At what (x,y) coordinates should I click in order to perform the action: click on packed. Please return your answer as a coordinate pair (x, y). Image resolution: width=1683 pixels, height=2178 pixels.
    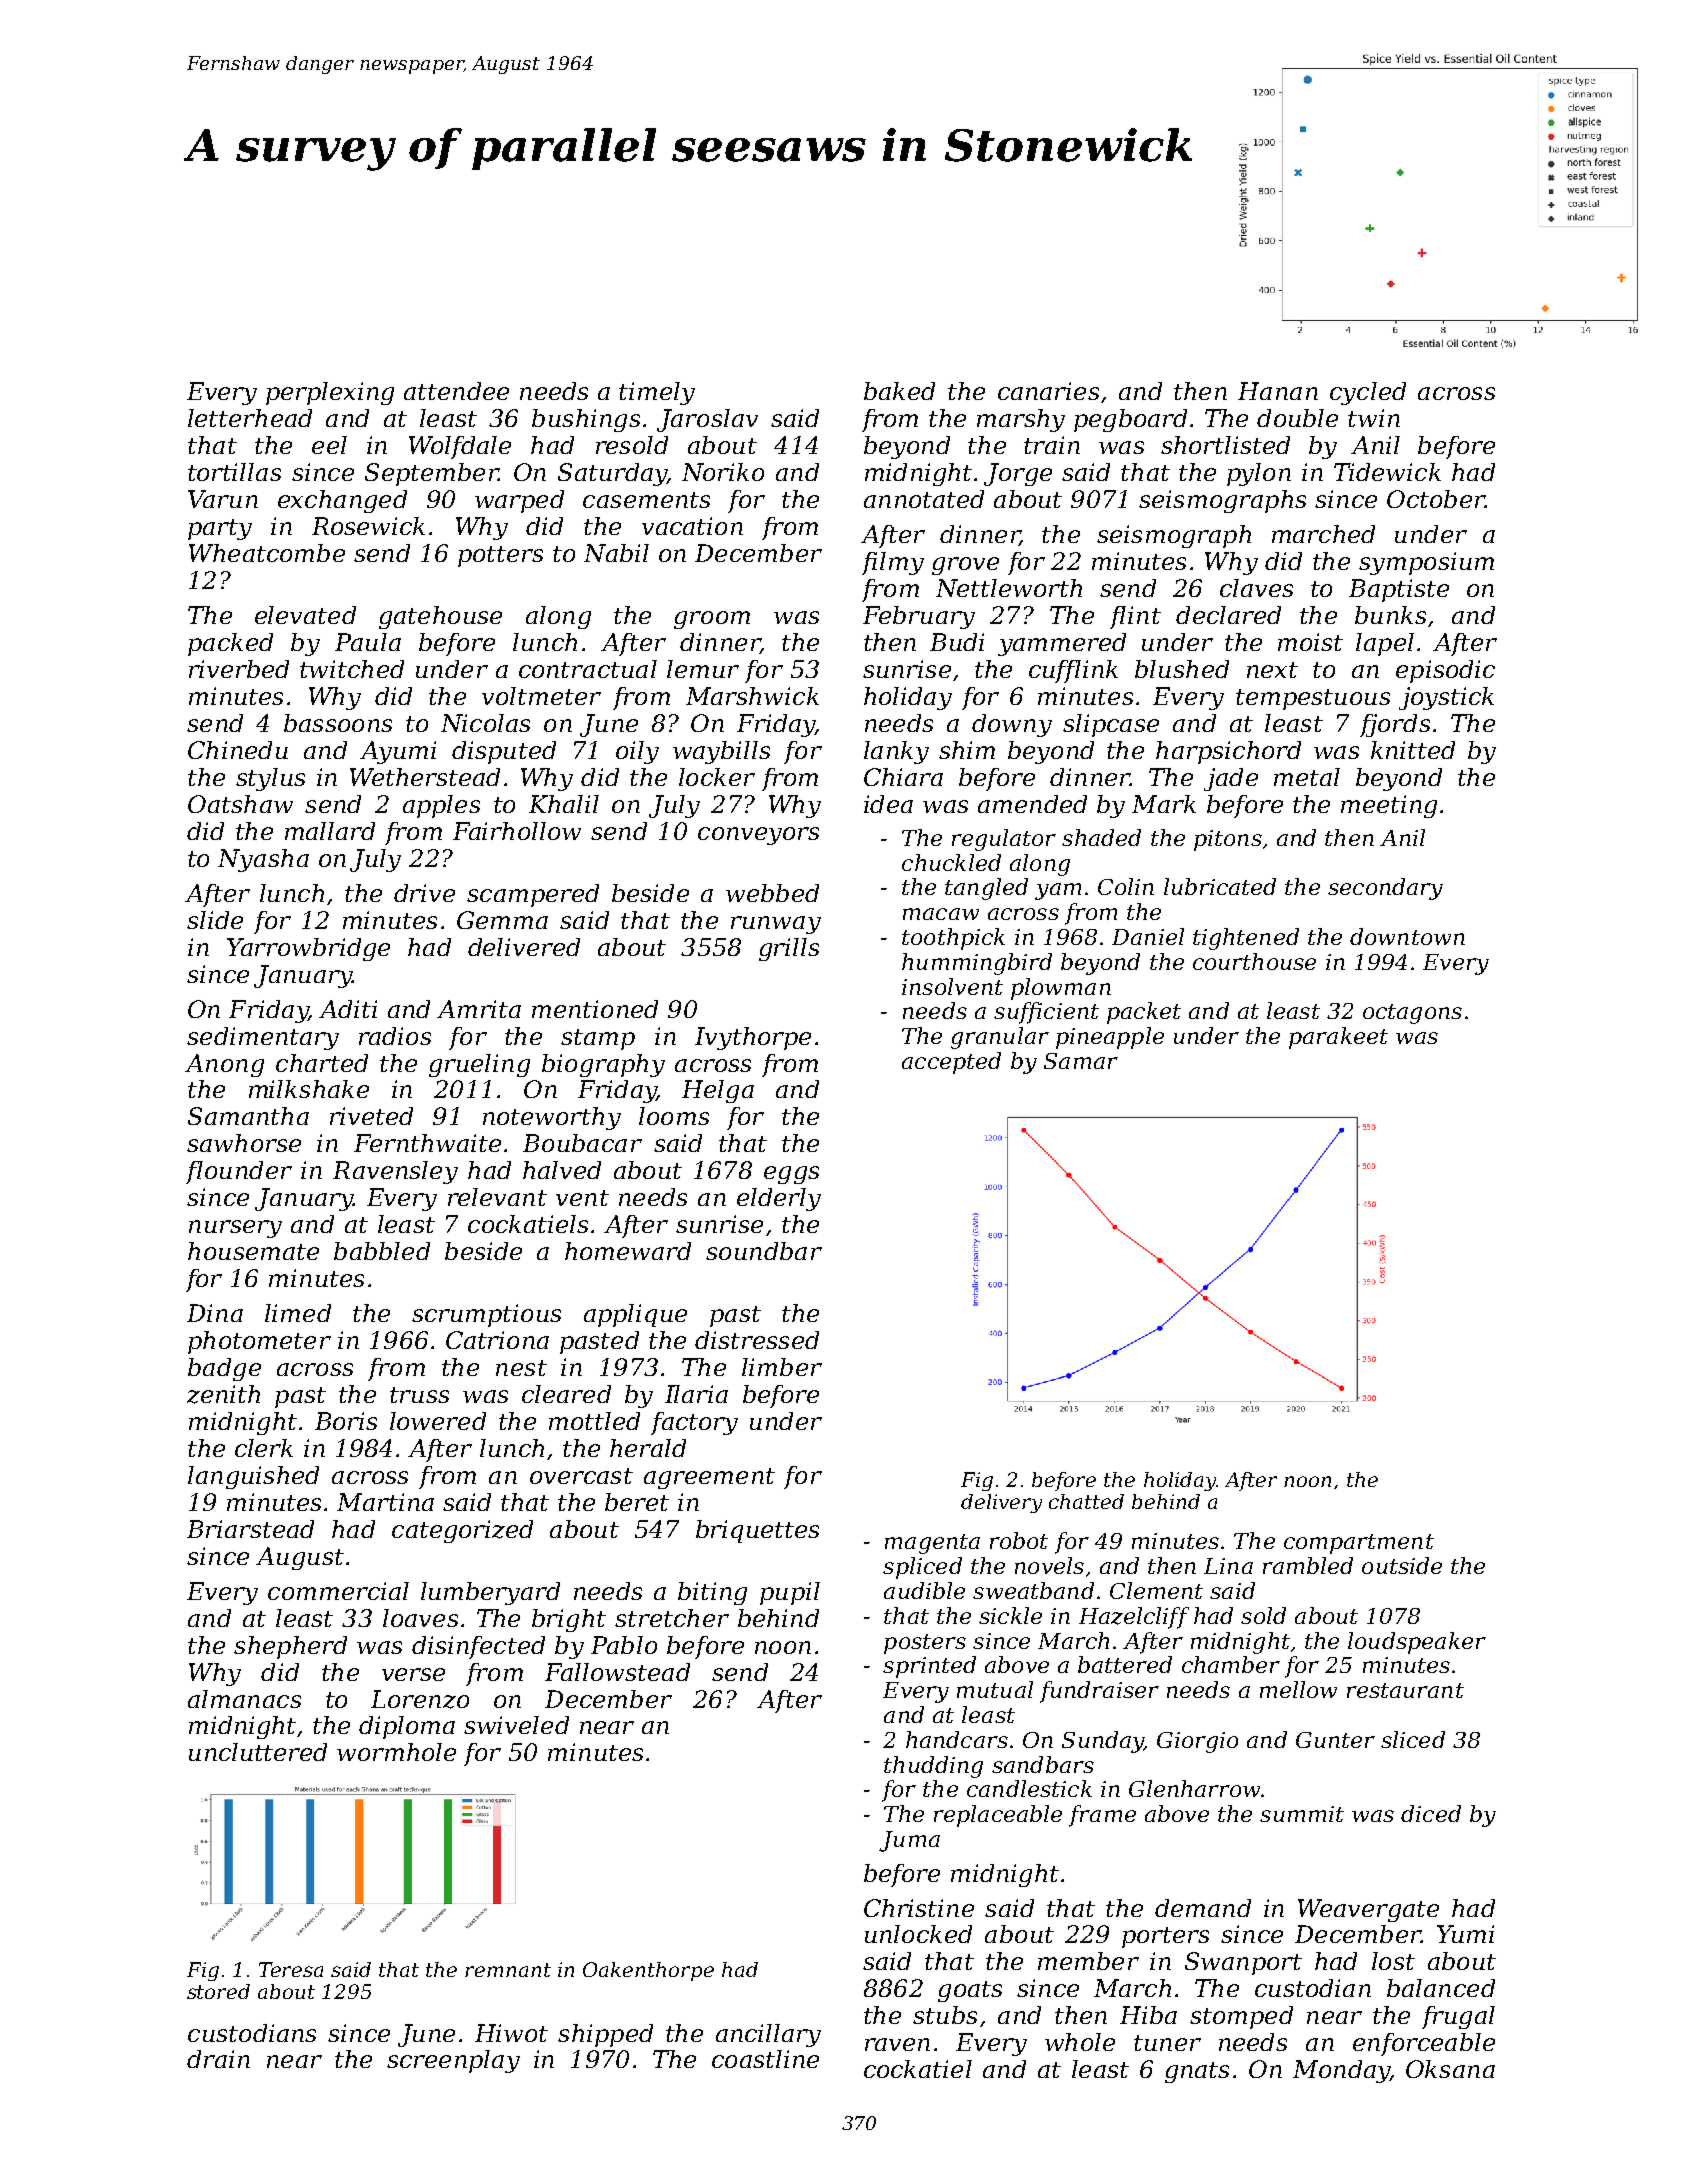
    Looking at the image, I should click on (230, 644).
